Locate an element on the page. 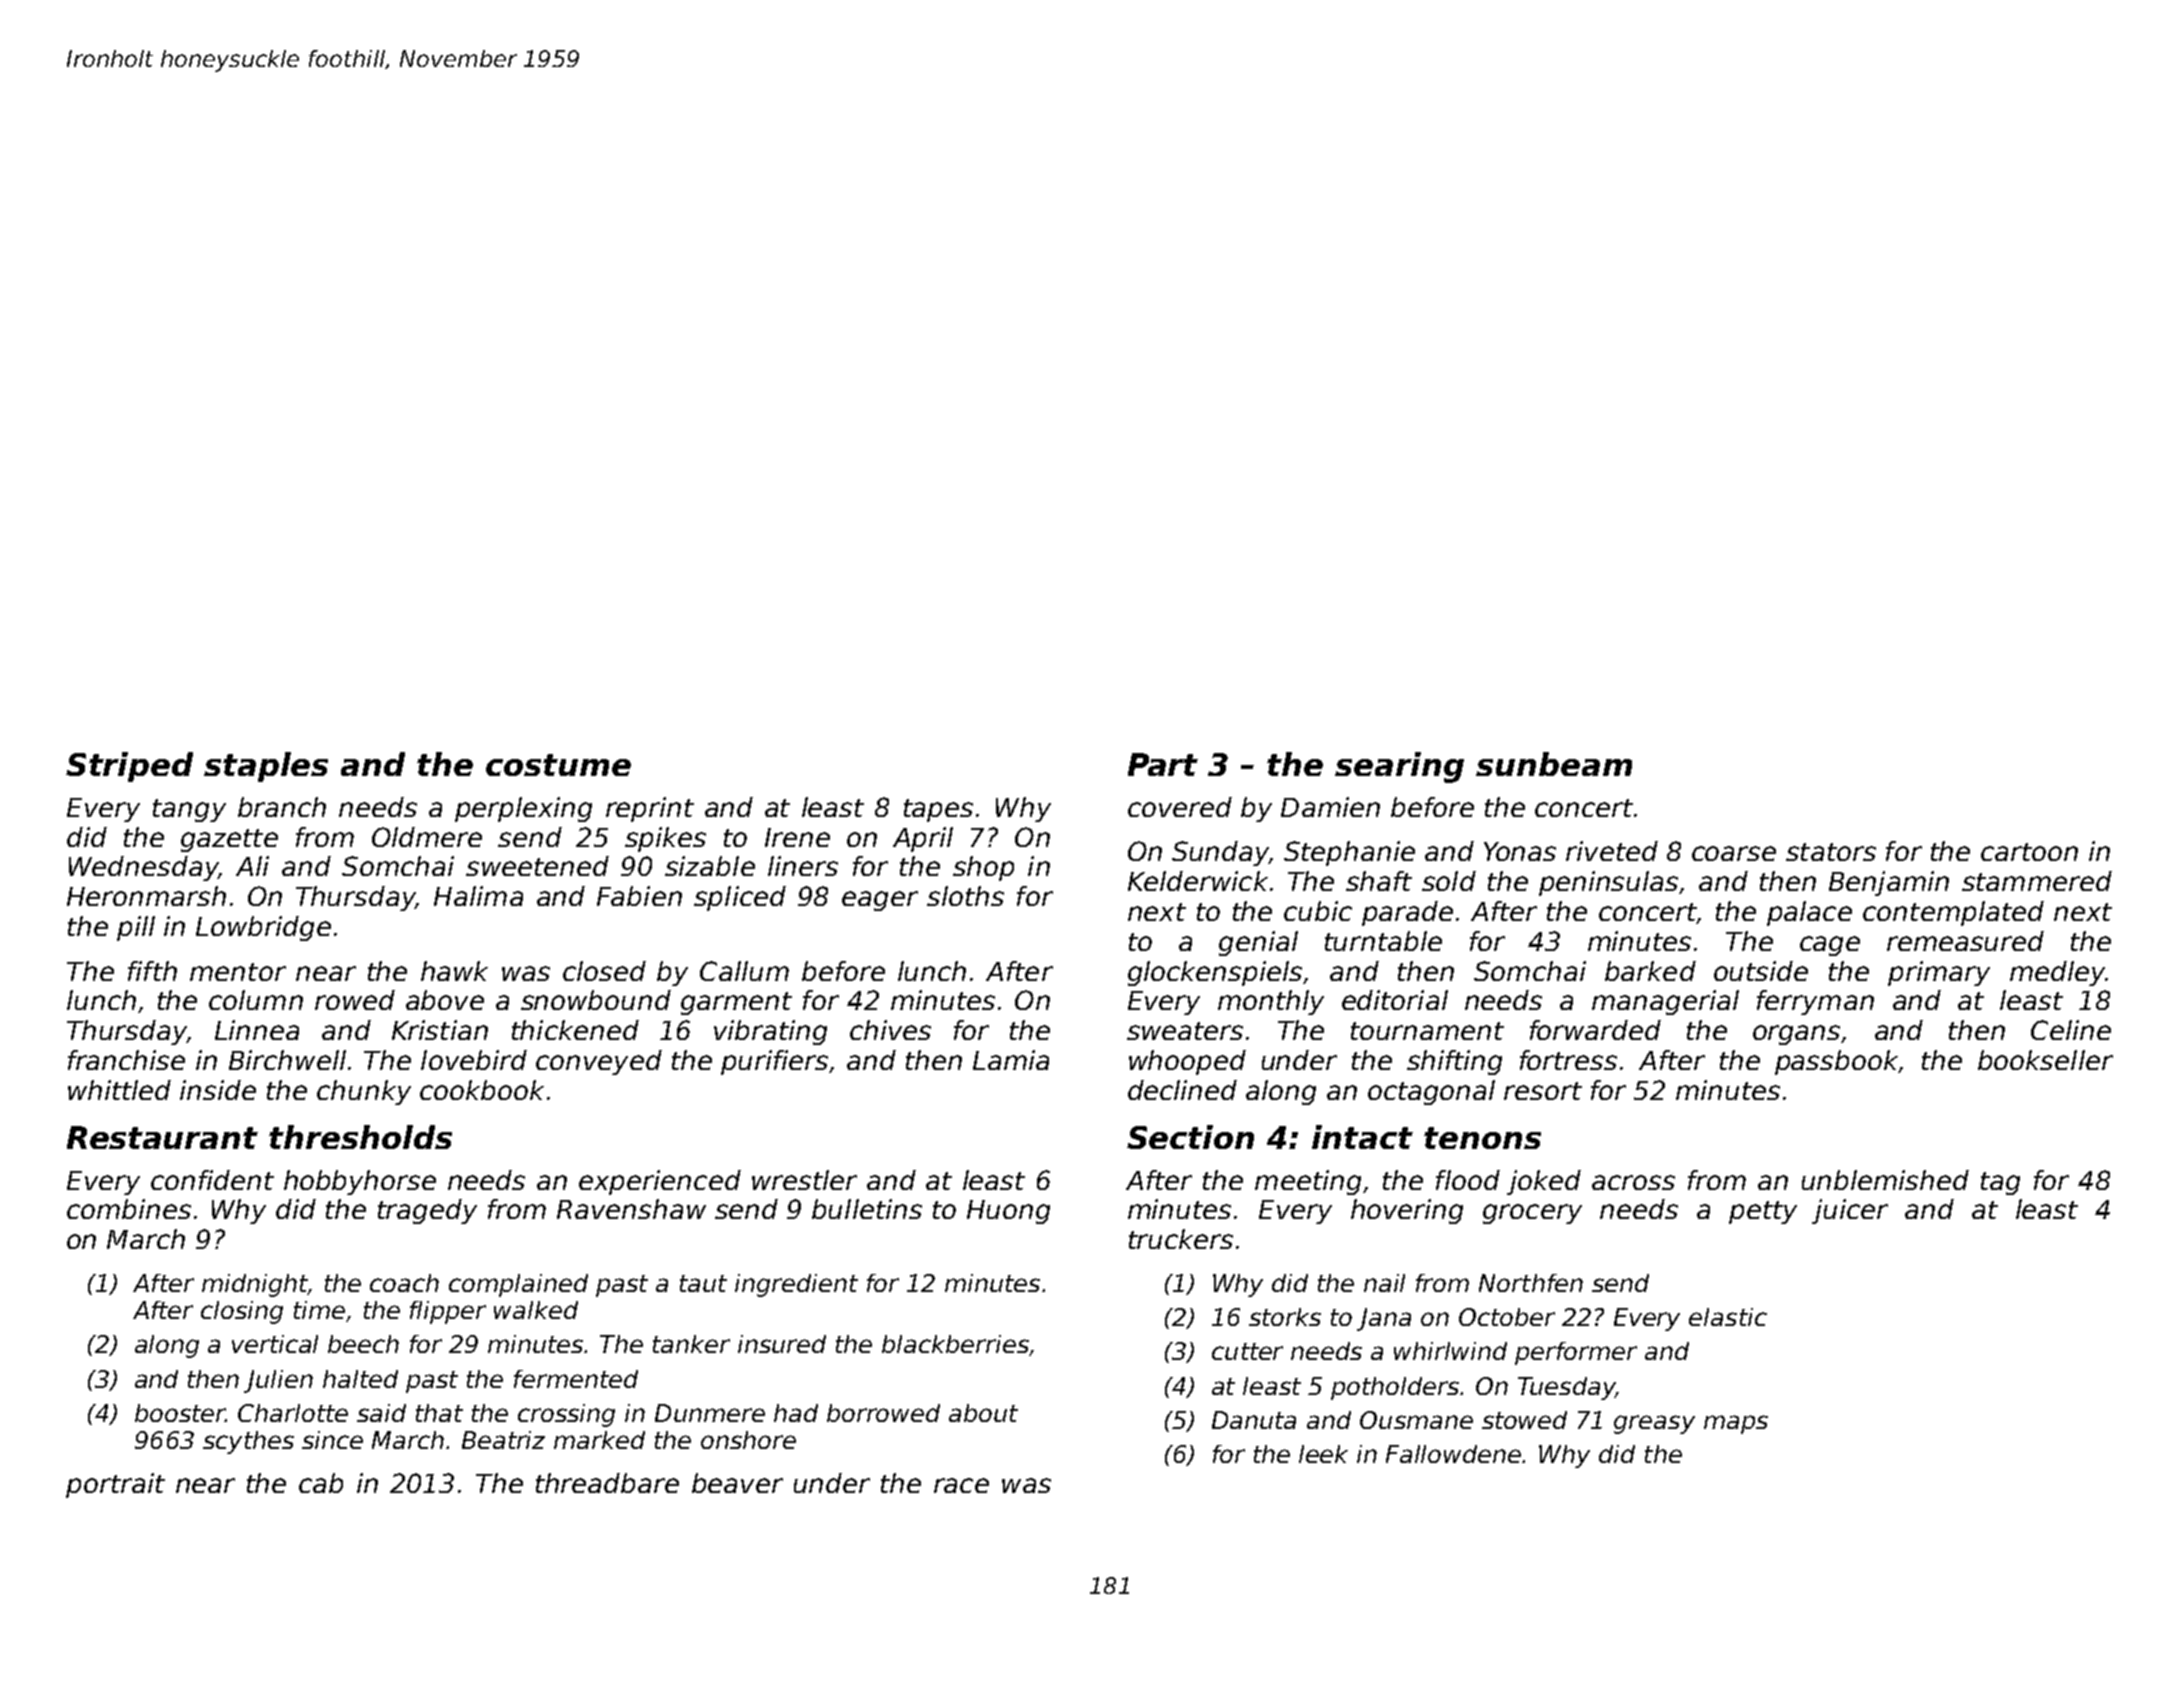 The width and height of the document is (2178, 1683). searing is located at coordinates (1399, 767).
